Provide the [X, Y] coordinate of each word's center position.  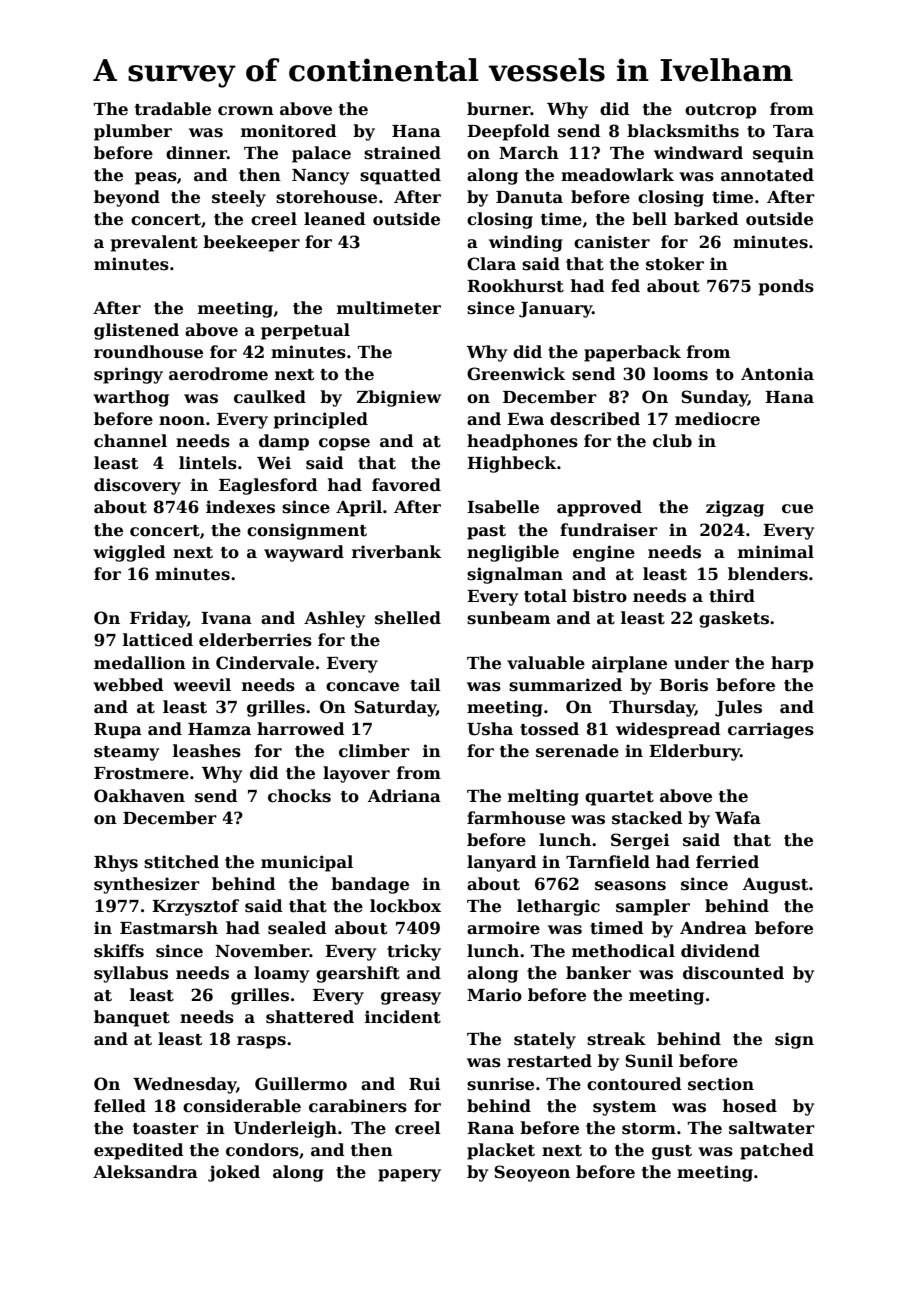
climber [374, 751]
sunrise [500, 1084]
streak [616, 1039]
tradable [173, 109]
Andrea [713, 928]
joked [234, 1173]
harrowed [301, 729]
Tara [793, 131]
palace [321, 154]
